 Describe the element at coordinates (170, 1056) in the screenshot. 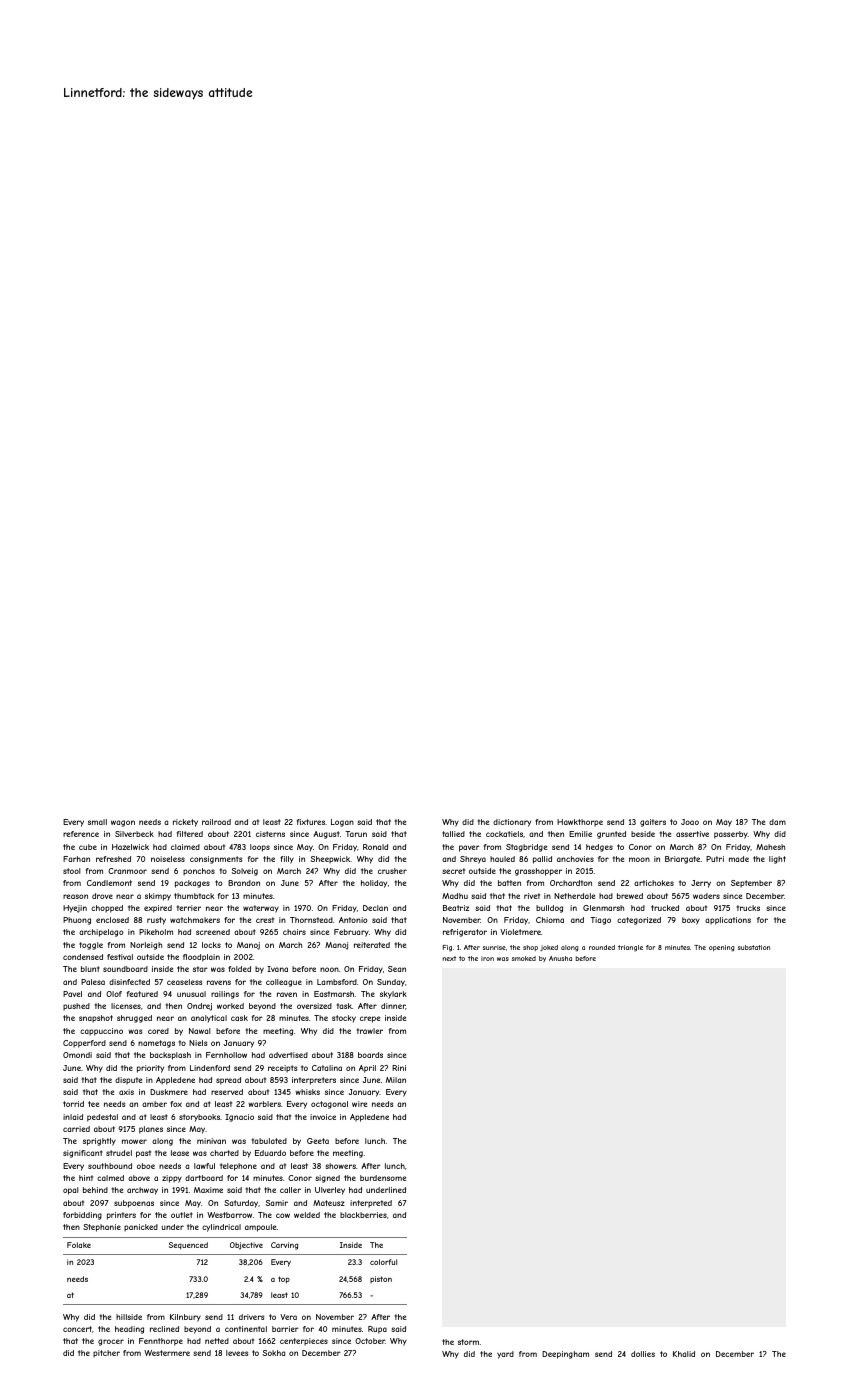

I see `backsplash` at that location.
